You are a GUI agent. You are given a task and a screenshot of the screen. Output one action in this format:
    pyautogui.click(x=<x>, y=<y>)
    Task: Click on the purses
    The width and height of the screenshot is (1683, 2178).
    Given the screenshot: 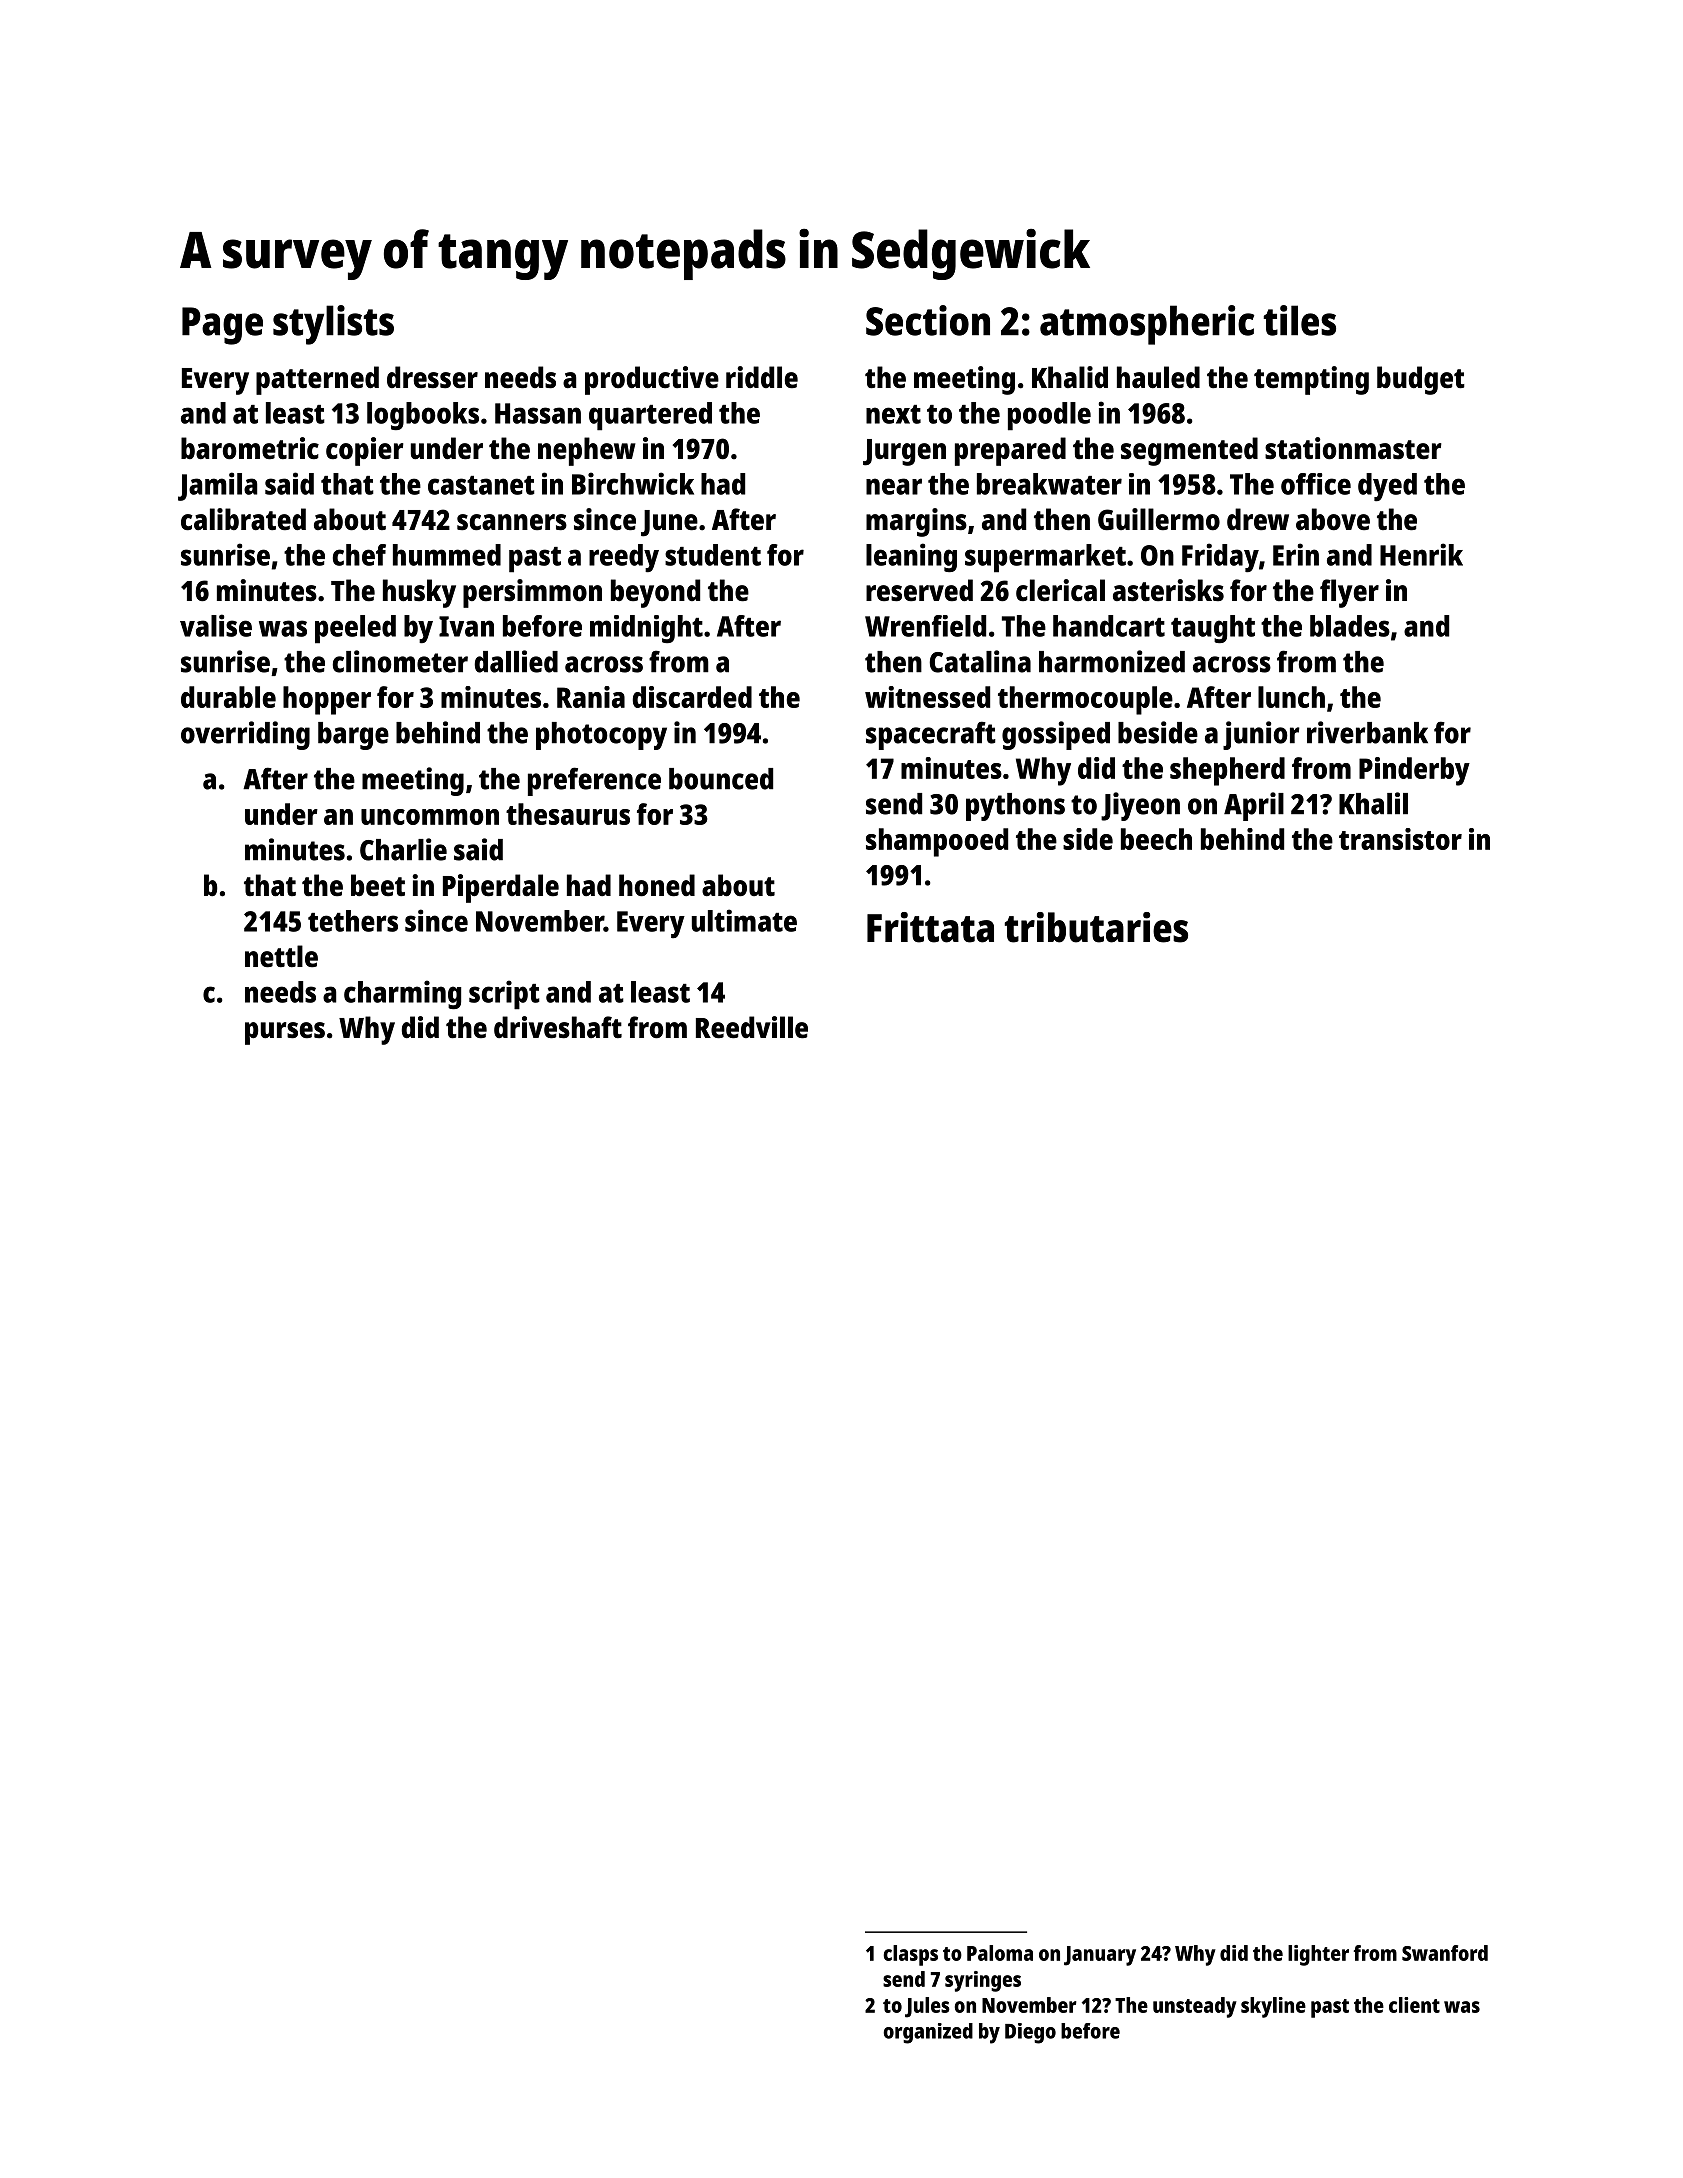 What is the action you would take?
    pyautogui.click(x=285, y=1033)
